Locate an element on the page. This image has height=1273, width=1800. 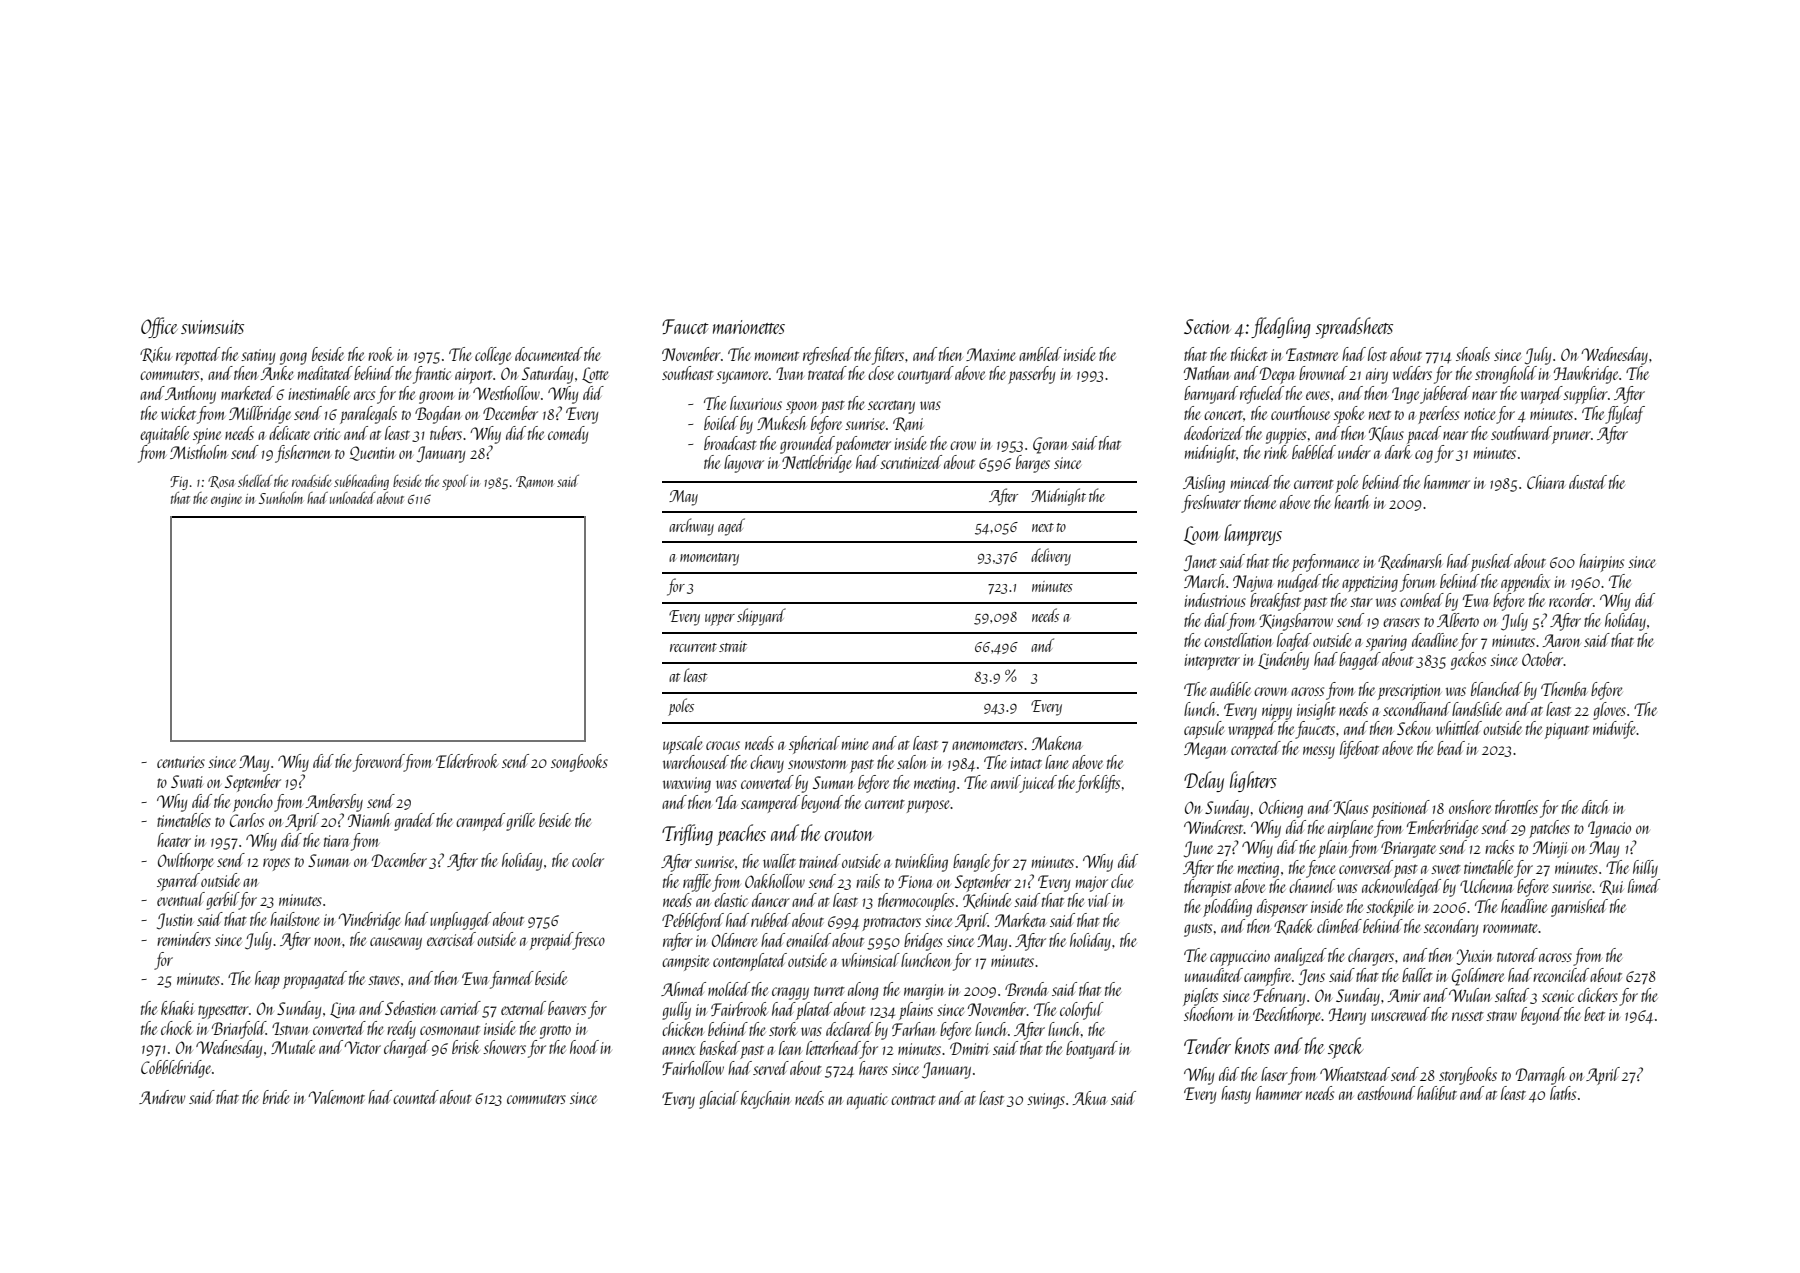
blanched is located at coordinates (1496, 689).
